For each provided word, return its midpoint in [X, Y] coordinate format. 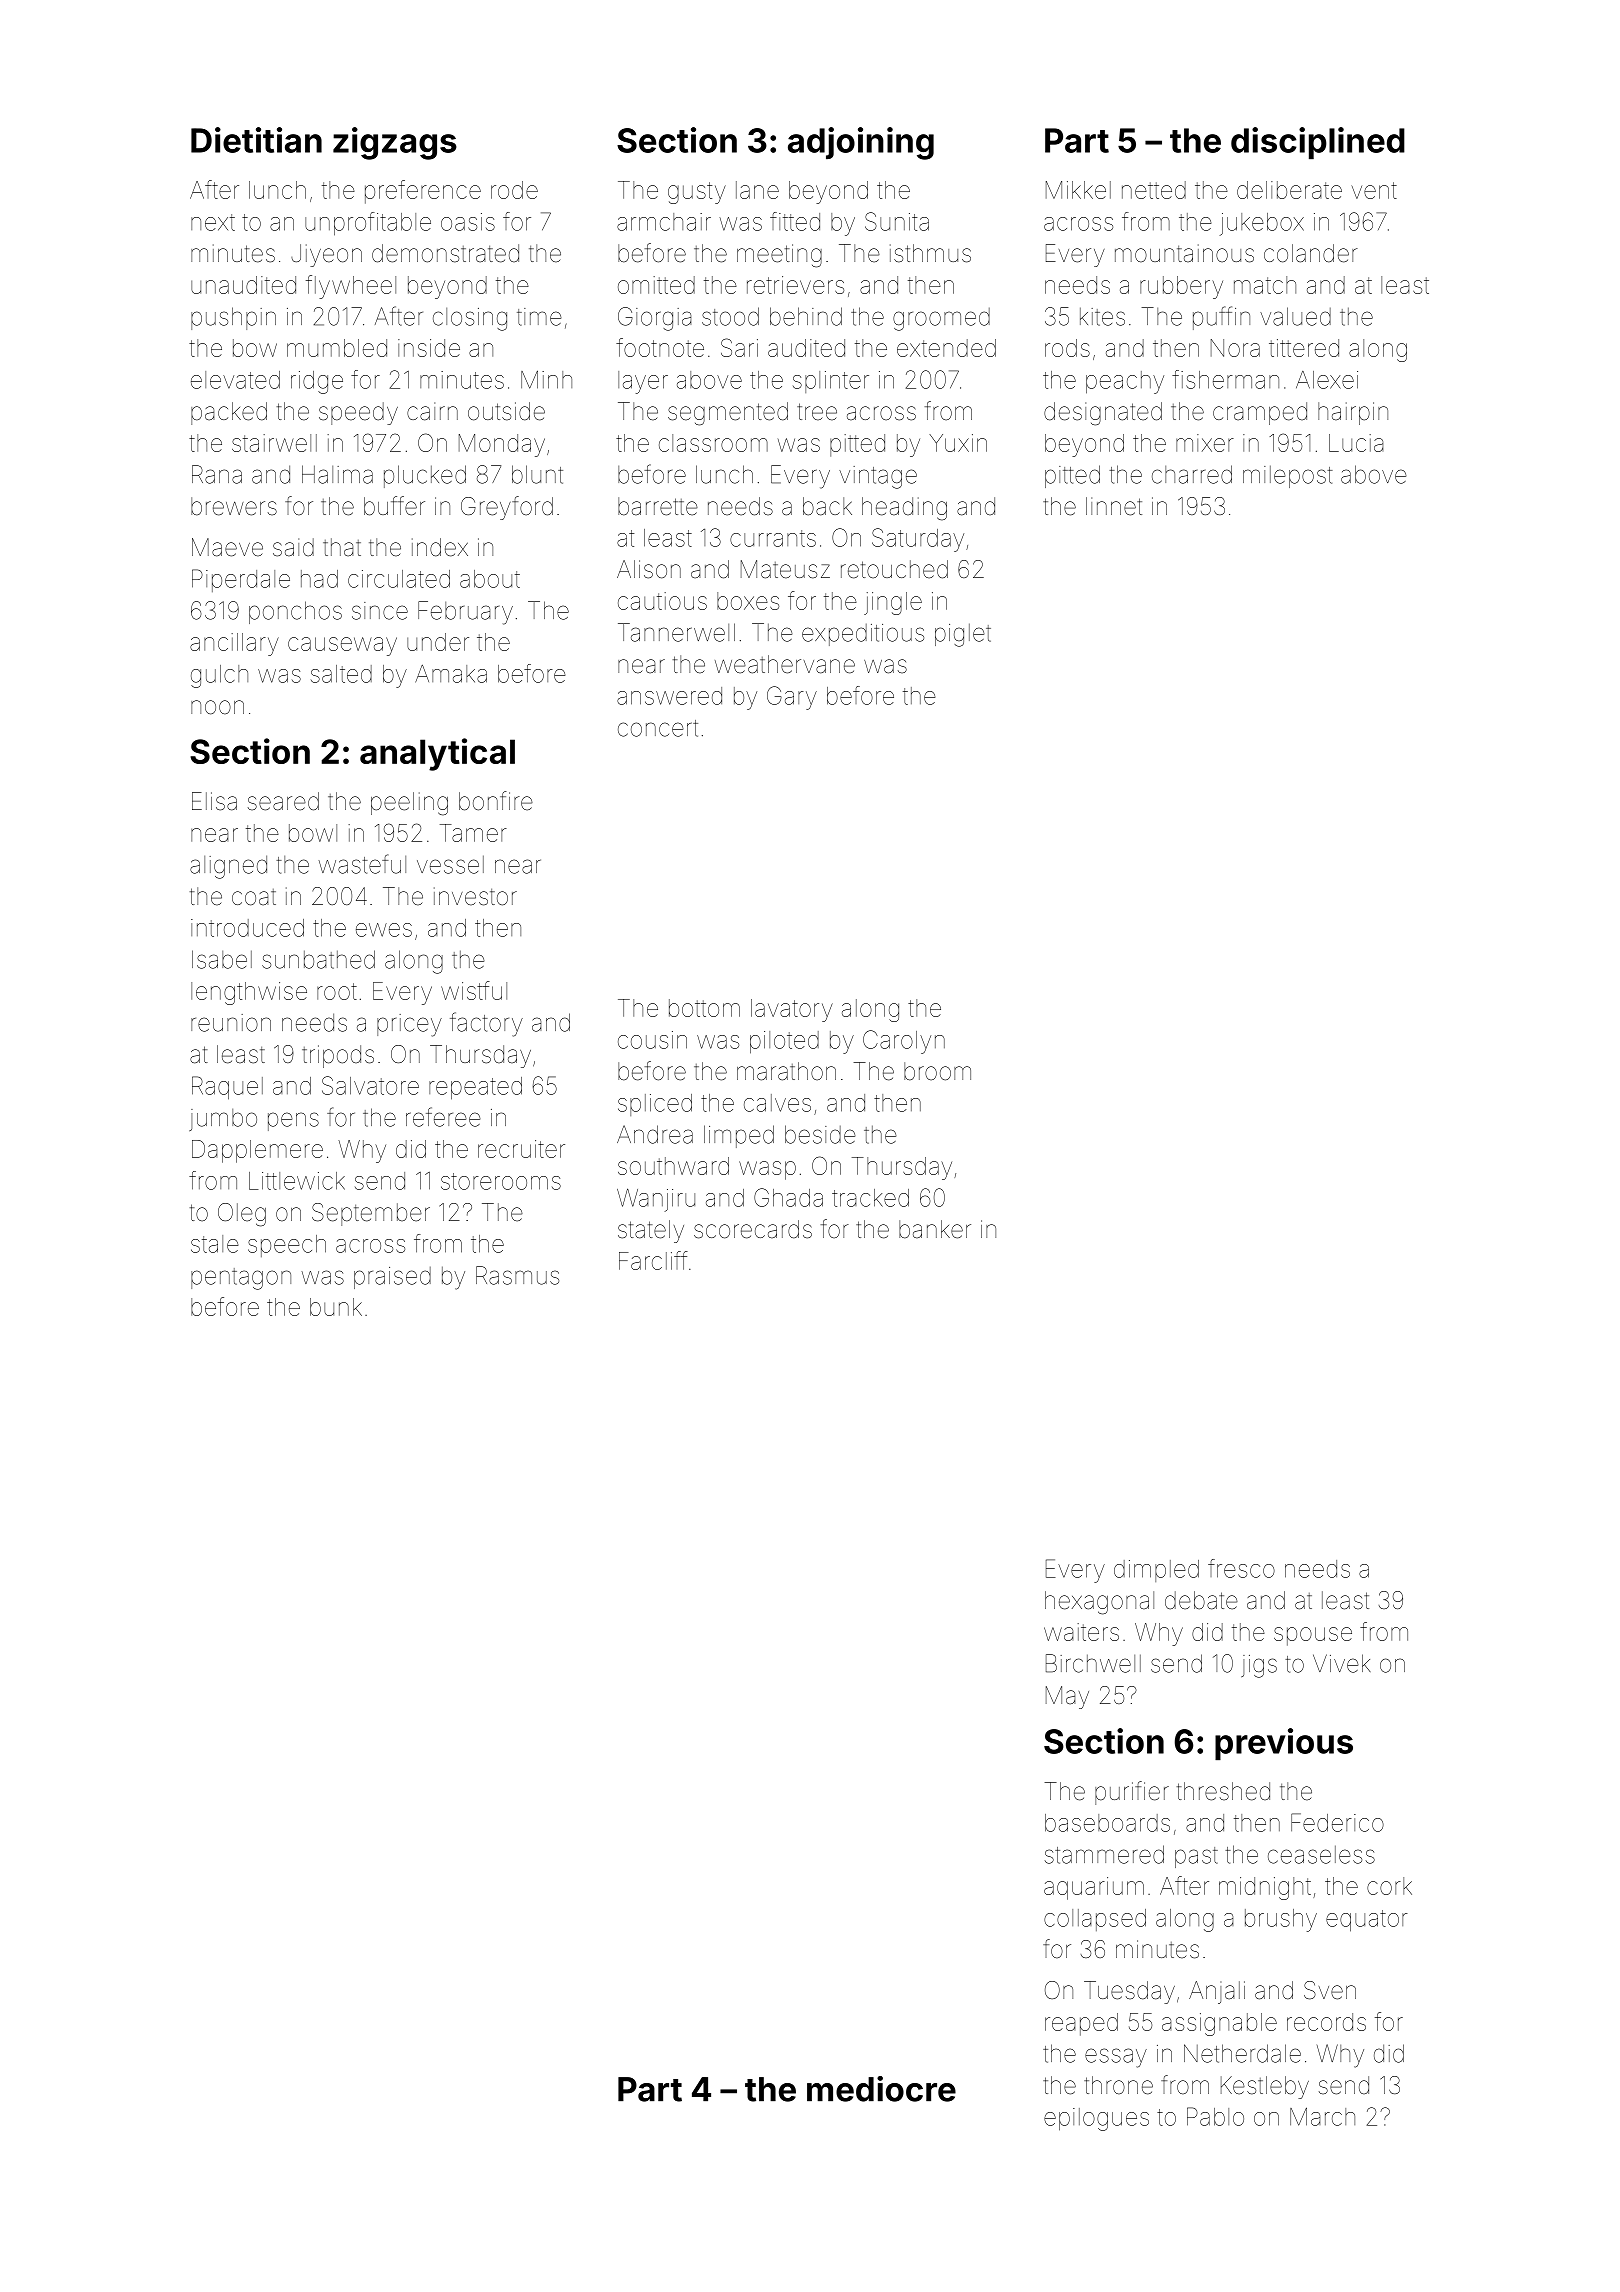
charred [1192, 474]
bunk [336, 1307]
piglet [963, 635]
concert [658, 728]
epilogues [1096, 2119]
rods [1067, 348]
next [213, 222]
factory [486, 1024]
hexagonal [1099, 1603]
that [342, 547]
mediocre [881, 2089]
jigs [1259, 1666]
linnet [1114, 506]
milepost [1288, 477]
